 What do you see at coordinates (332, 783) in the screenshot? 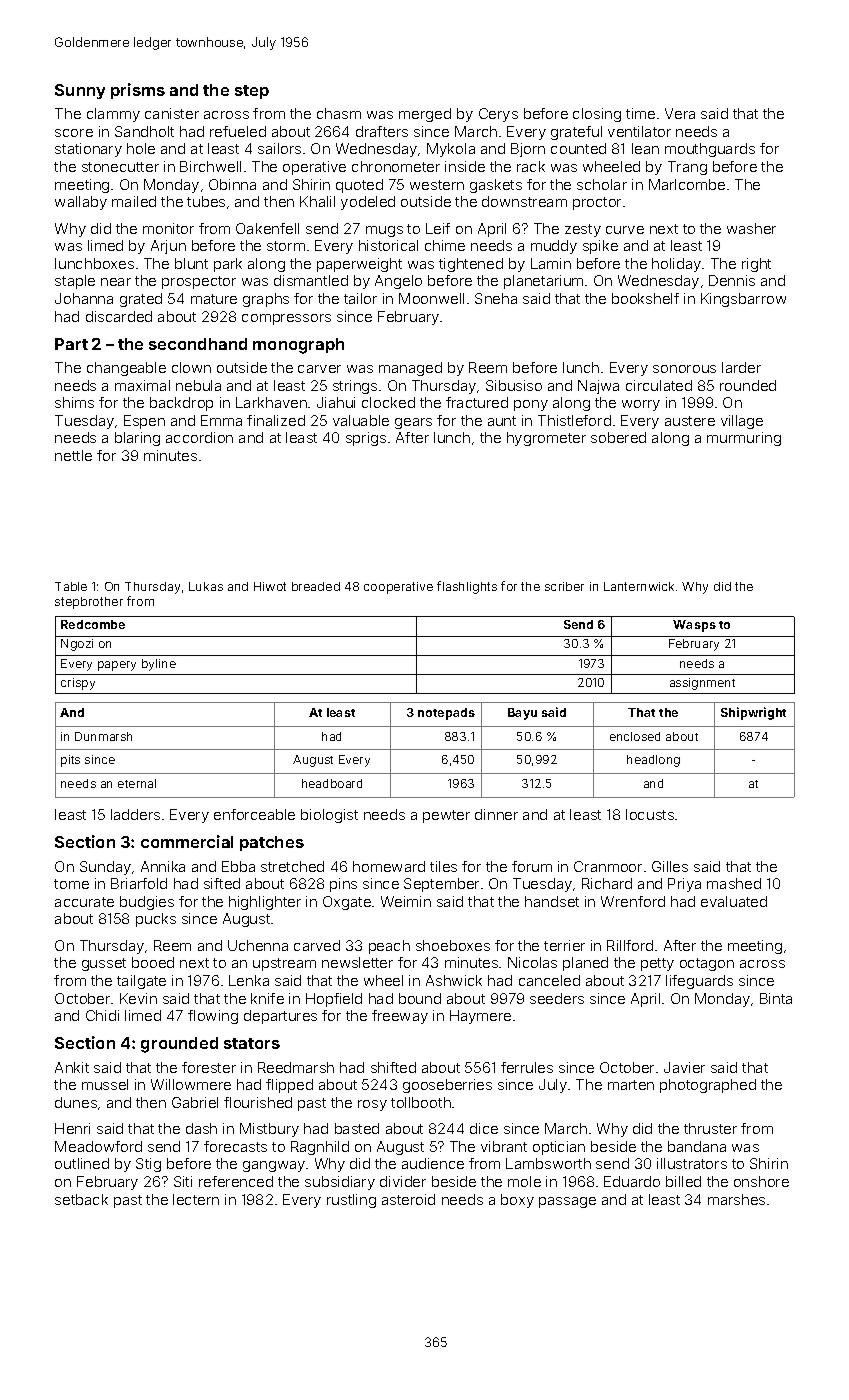
I see `headboard` at bounding box center [332, 783].
